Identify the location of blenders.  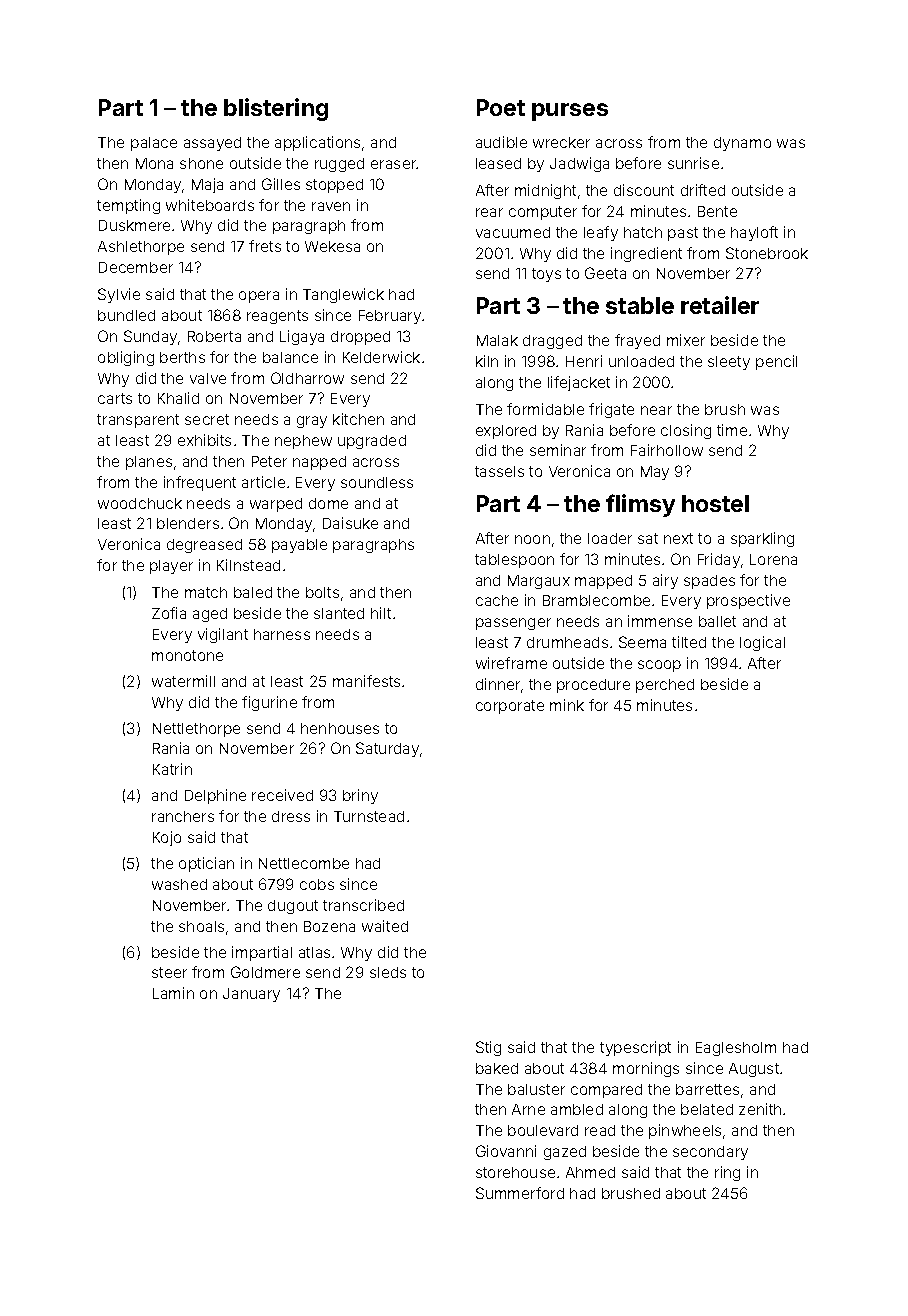
(188, 523).
